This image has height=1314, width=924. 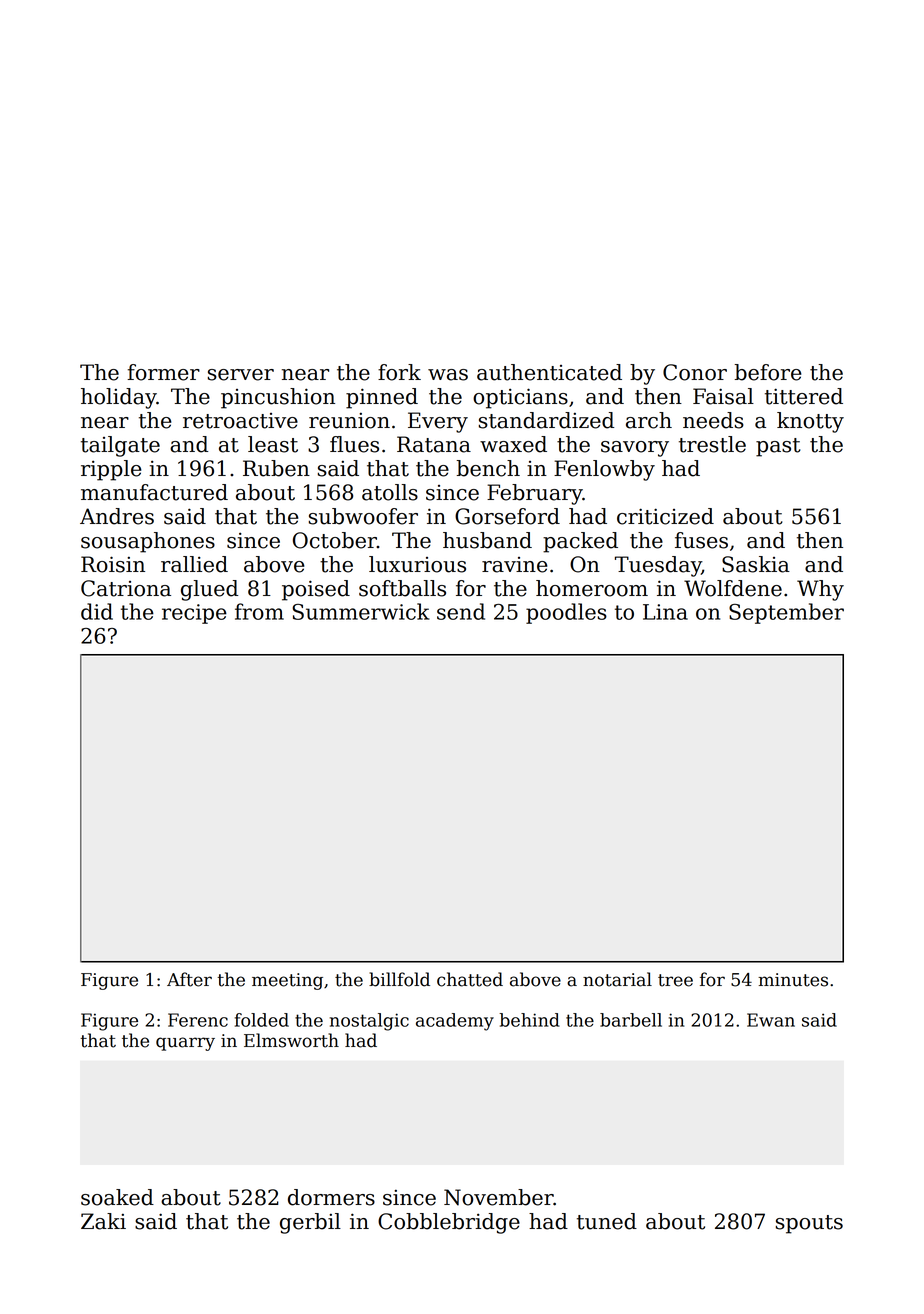 I want to click on meeting, so click(x=287, y=981).
